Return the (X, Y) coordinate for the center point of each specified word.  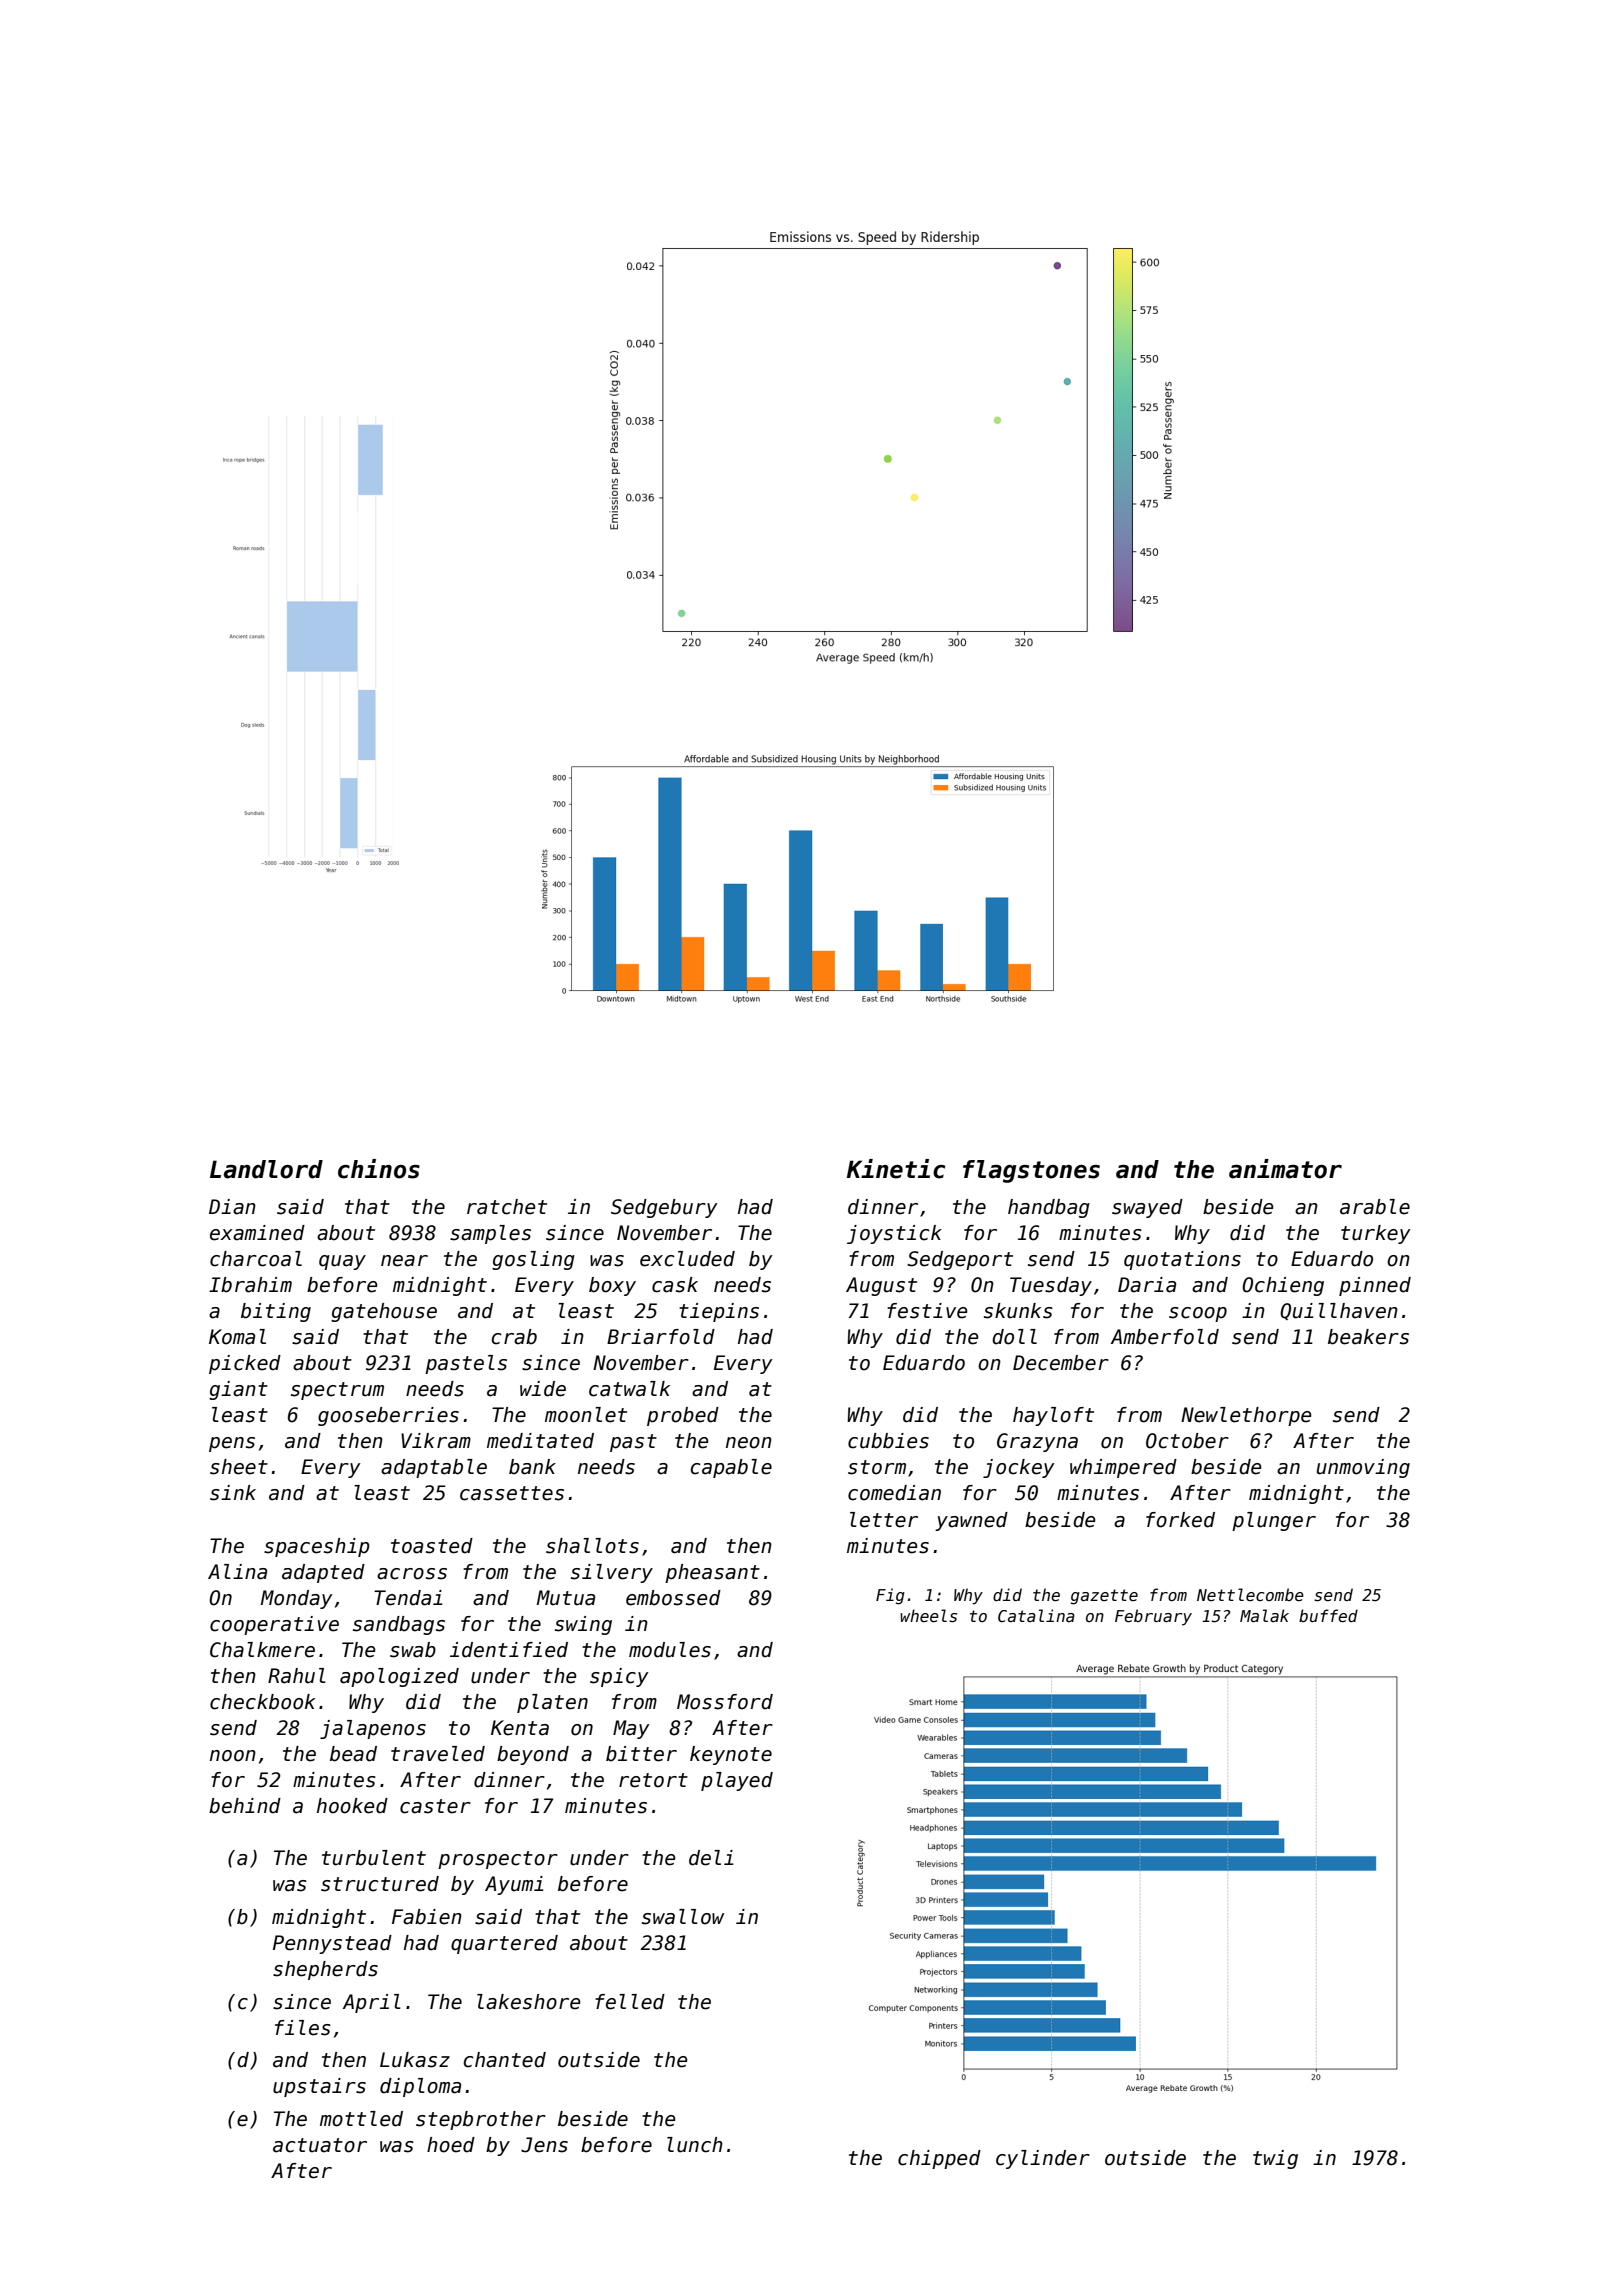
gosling (533, 1260)
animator (1285, 1169)
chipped (939, 2159)
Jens (544, 2145)
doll (1014, 1337)
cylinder (1043, 2159)
